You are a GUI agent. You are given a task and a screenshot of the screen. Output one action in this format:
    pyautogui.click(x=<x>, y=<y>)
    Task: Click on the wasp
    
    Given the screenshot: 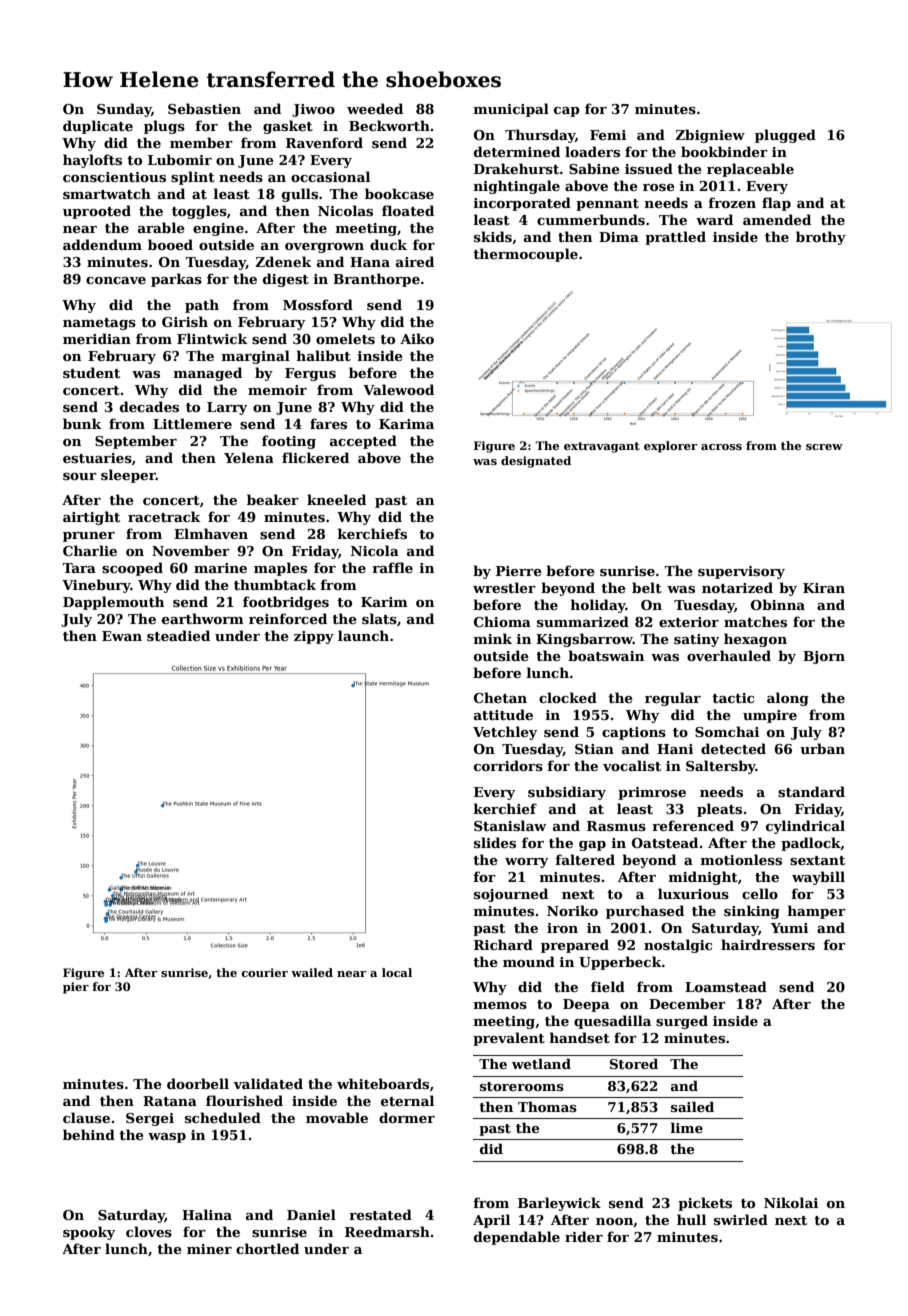 What is the action you would take?
    pyautogui.click(x=167, y=1138)
